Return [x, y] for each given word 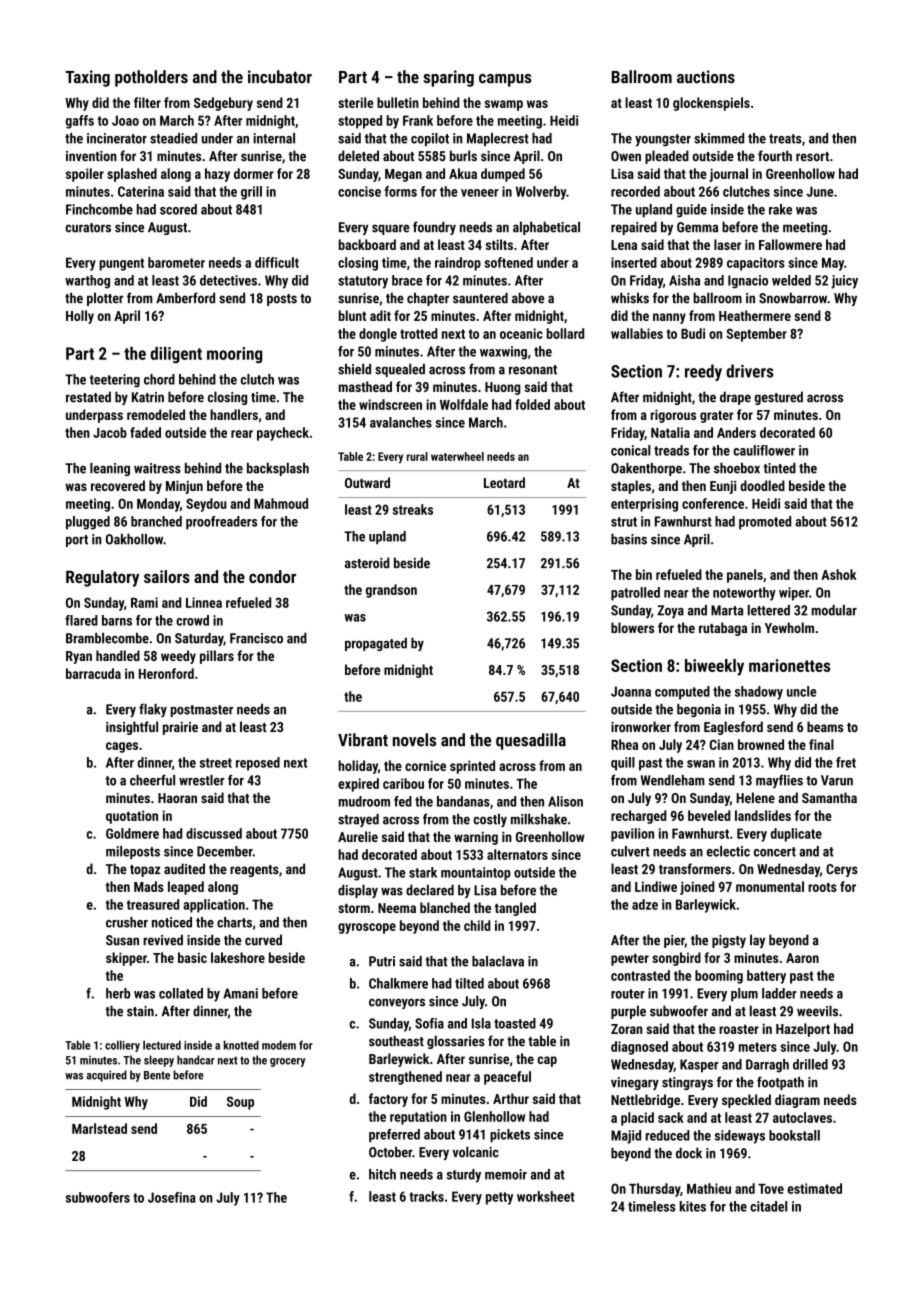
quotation [132, 817]
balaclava [498, 961]
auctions [706, 77]
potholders [151, 78]
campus [505, 80]
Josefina [172, 1197]
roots [822, 887]
